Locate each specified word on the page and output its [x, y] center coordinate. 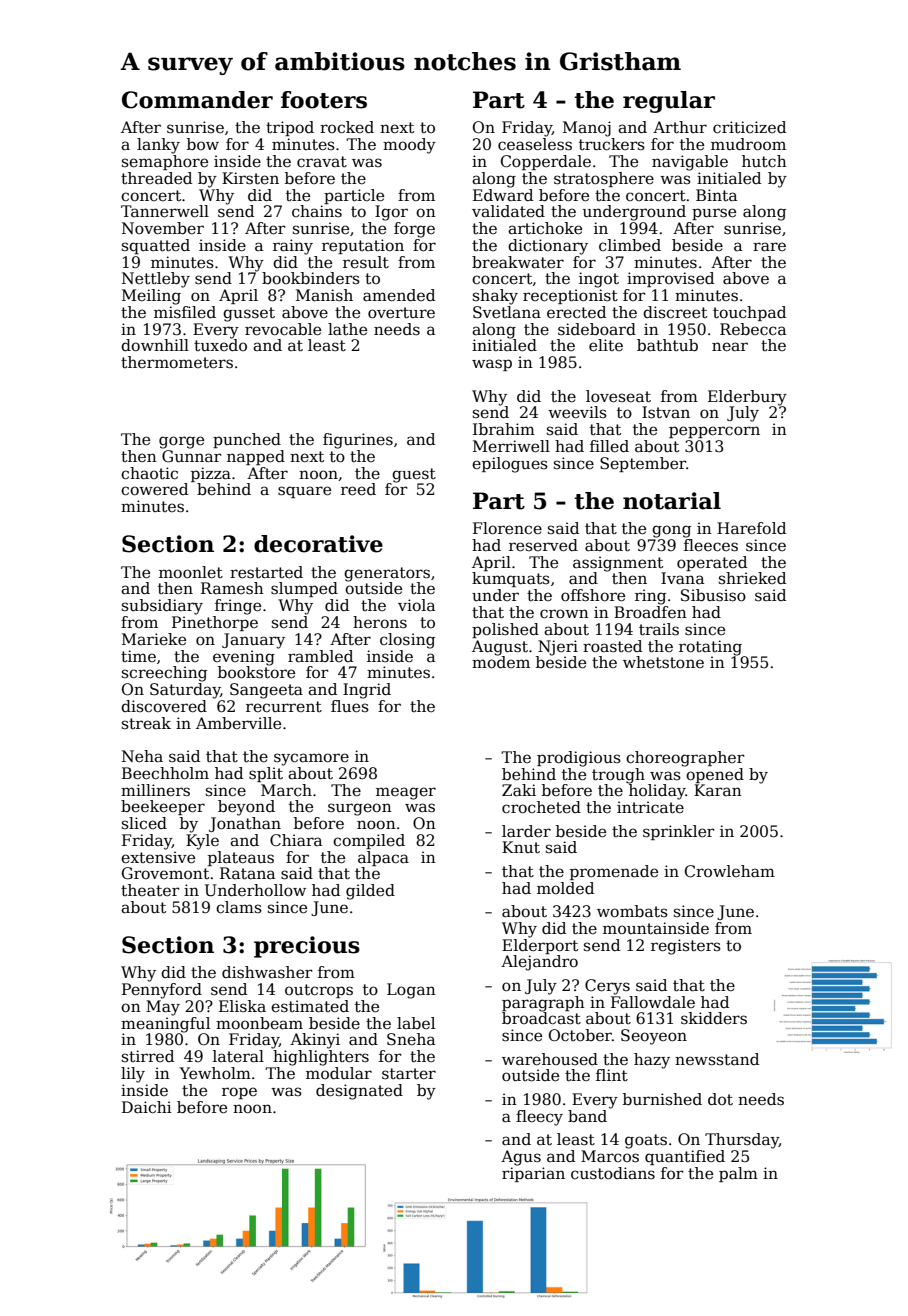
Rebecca [753, 329]
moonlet [191, 572]
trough [618, 776]
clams [239, 907]
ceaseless [535, 144]
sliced [144, 823]
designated [359, 1092]
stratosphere [604, 179]
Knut [521, 847]
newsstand [717, 1059]
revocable [283, 329]
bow [203, 144]
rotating [710, 648]
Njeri [558, 648]
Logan [411, 991]
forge [414, 230]
